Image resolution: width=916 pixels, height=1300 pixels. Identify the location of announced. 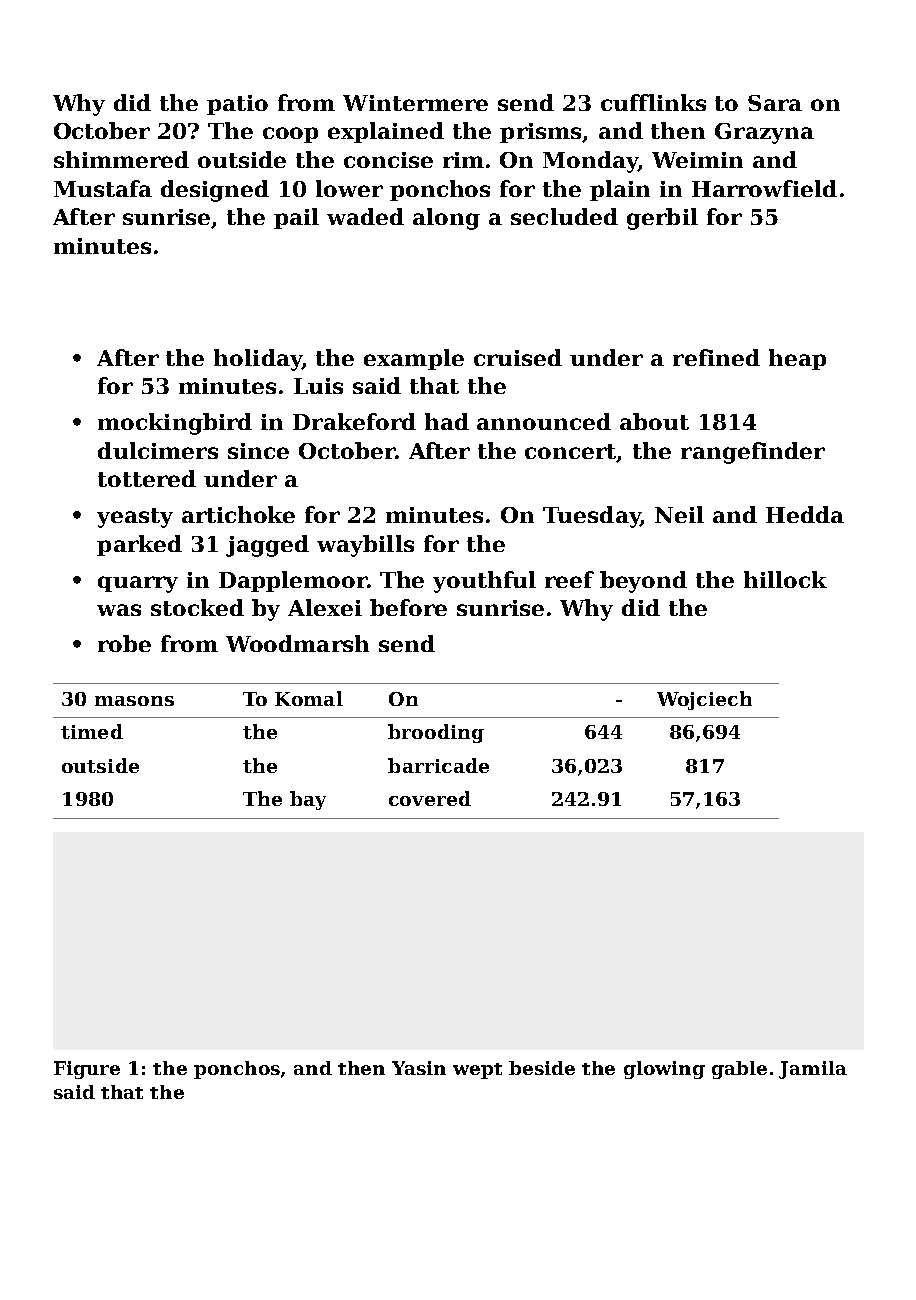
(544, 421).
